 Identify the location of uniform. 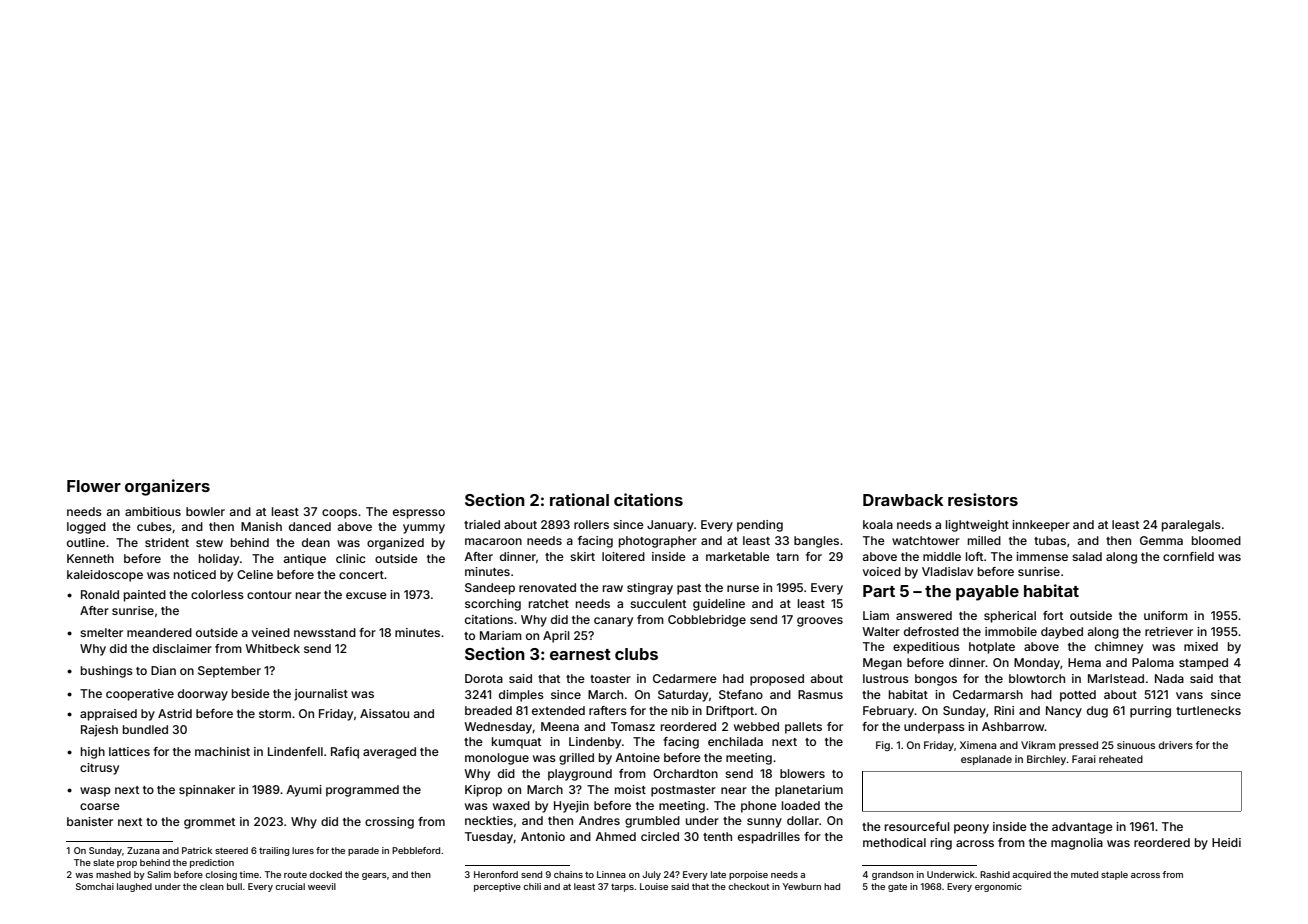
(1166, 615).
